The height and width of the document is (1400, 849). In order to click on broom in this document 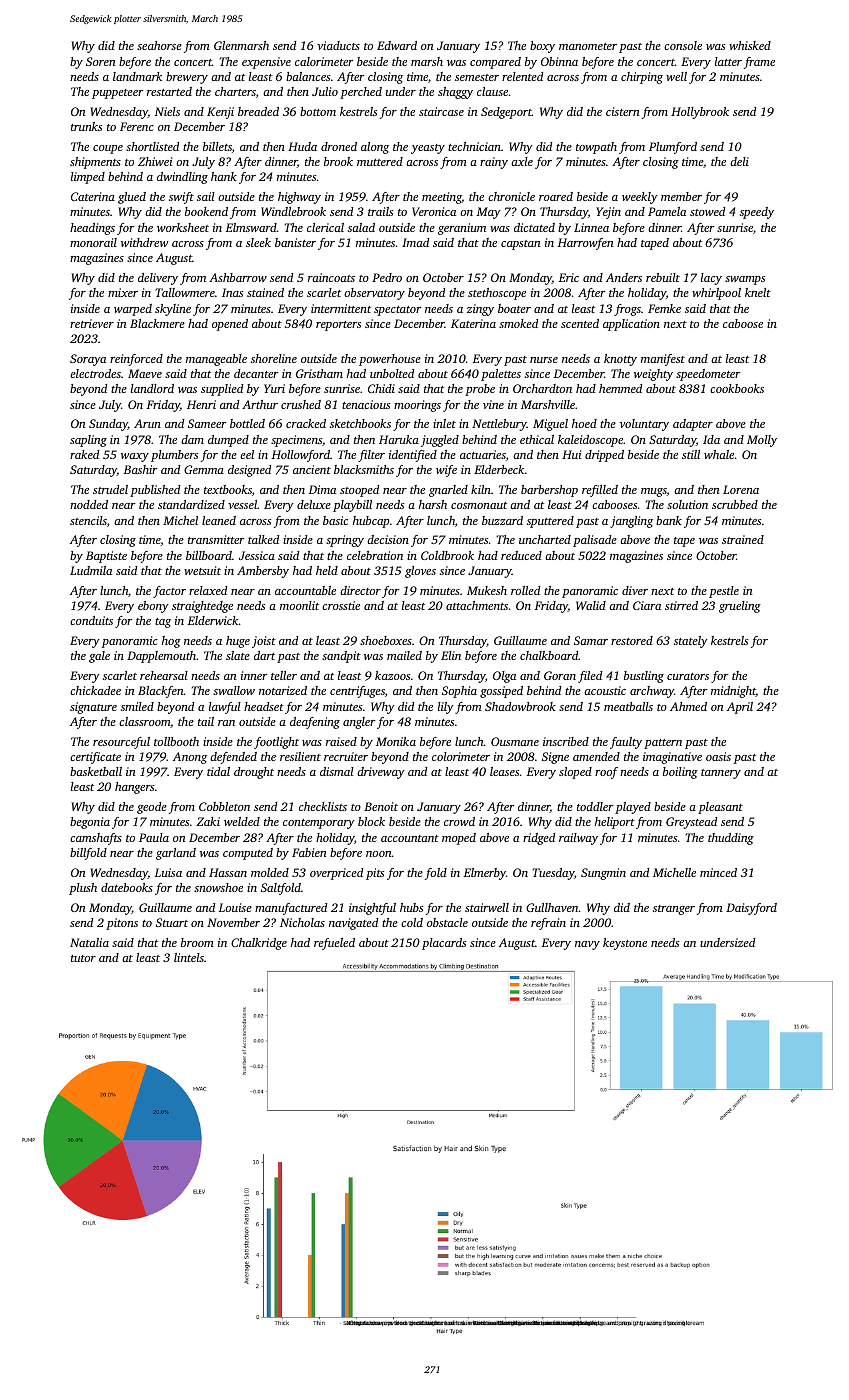, I will do `click(197, 942)`.
